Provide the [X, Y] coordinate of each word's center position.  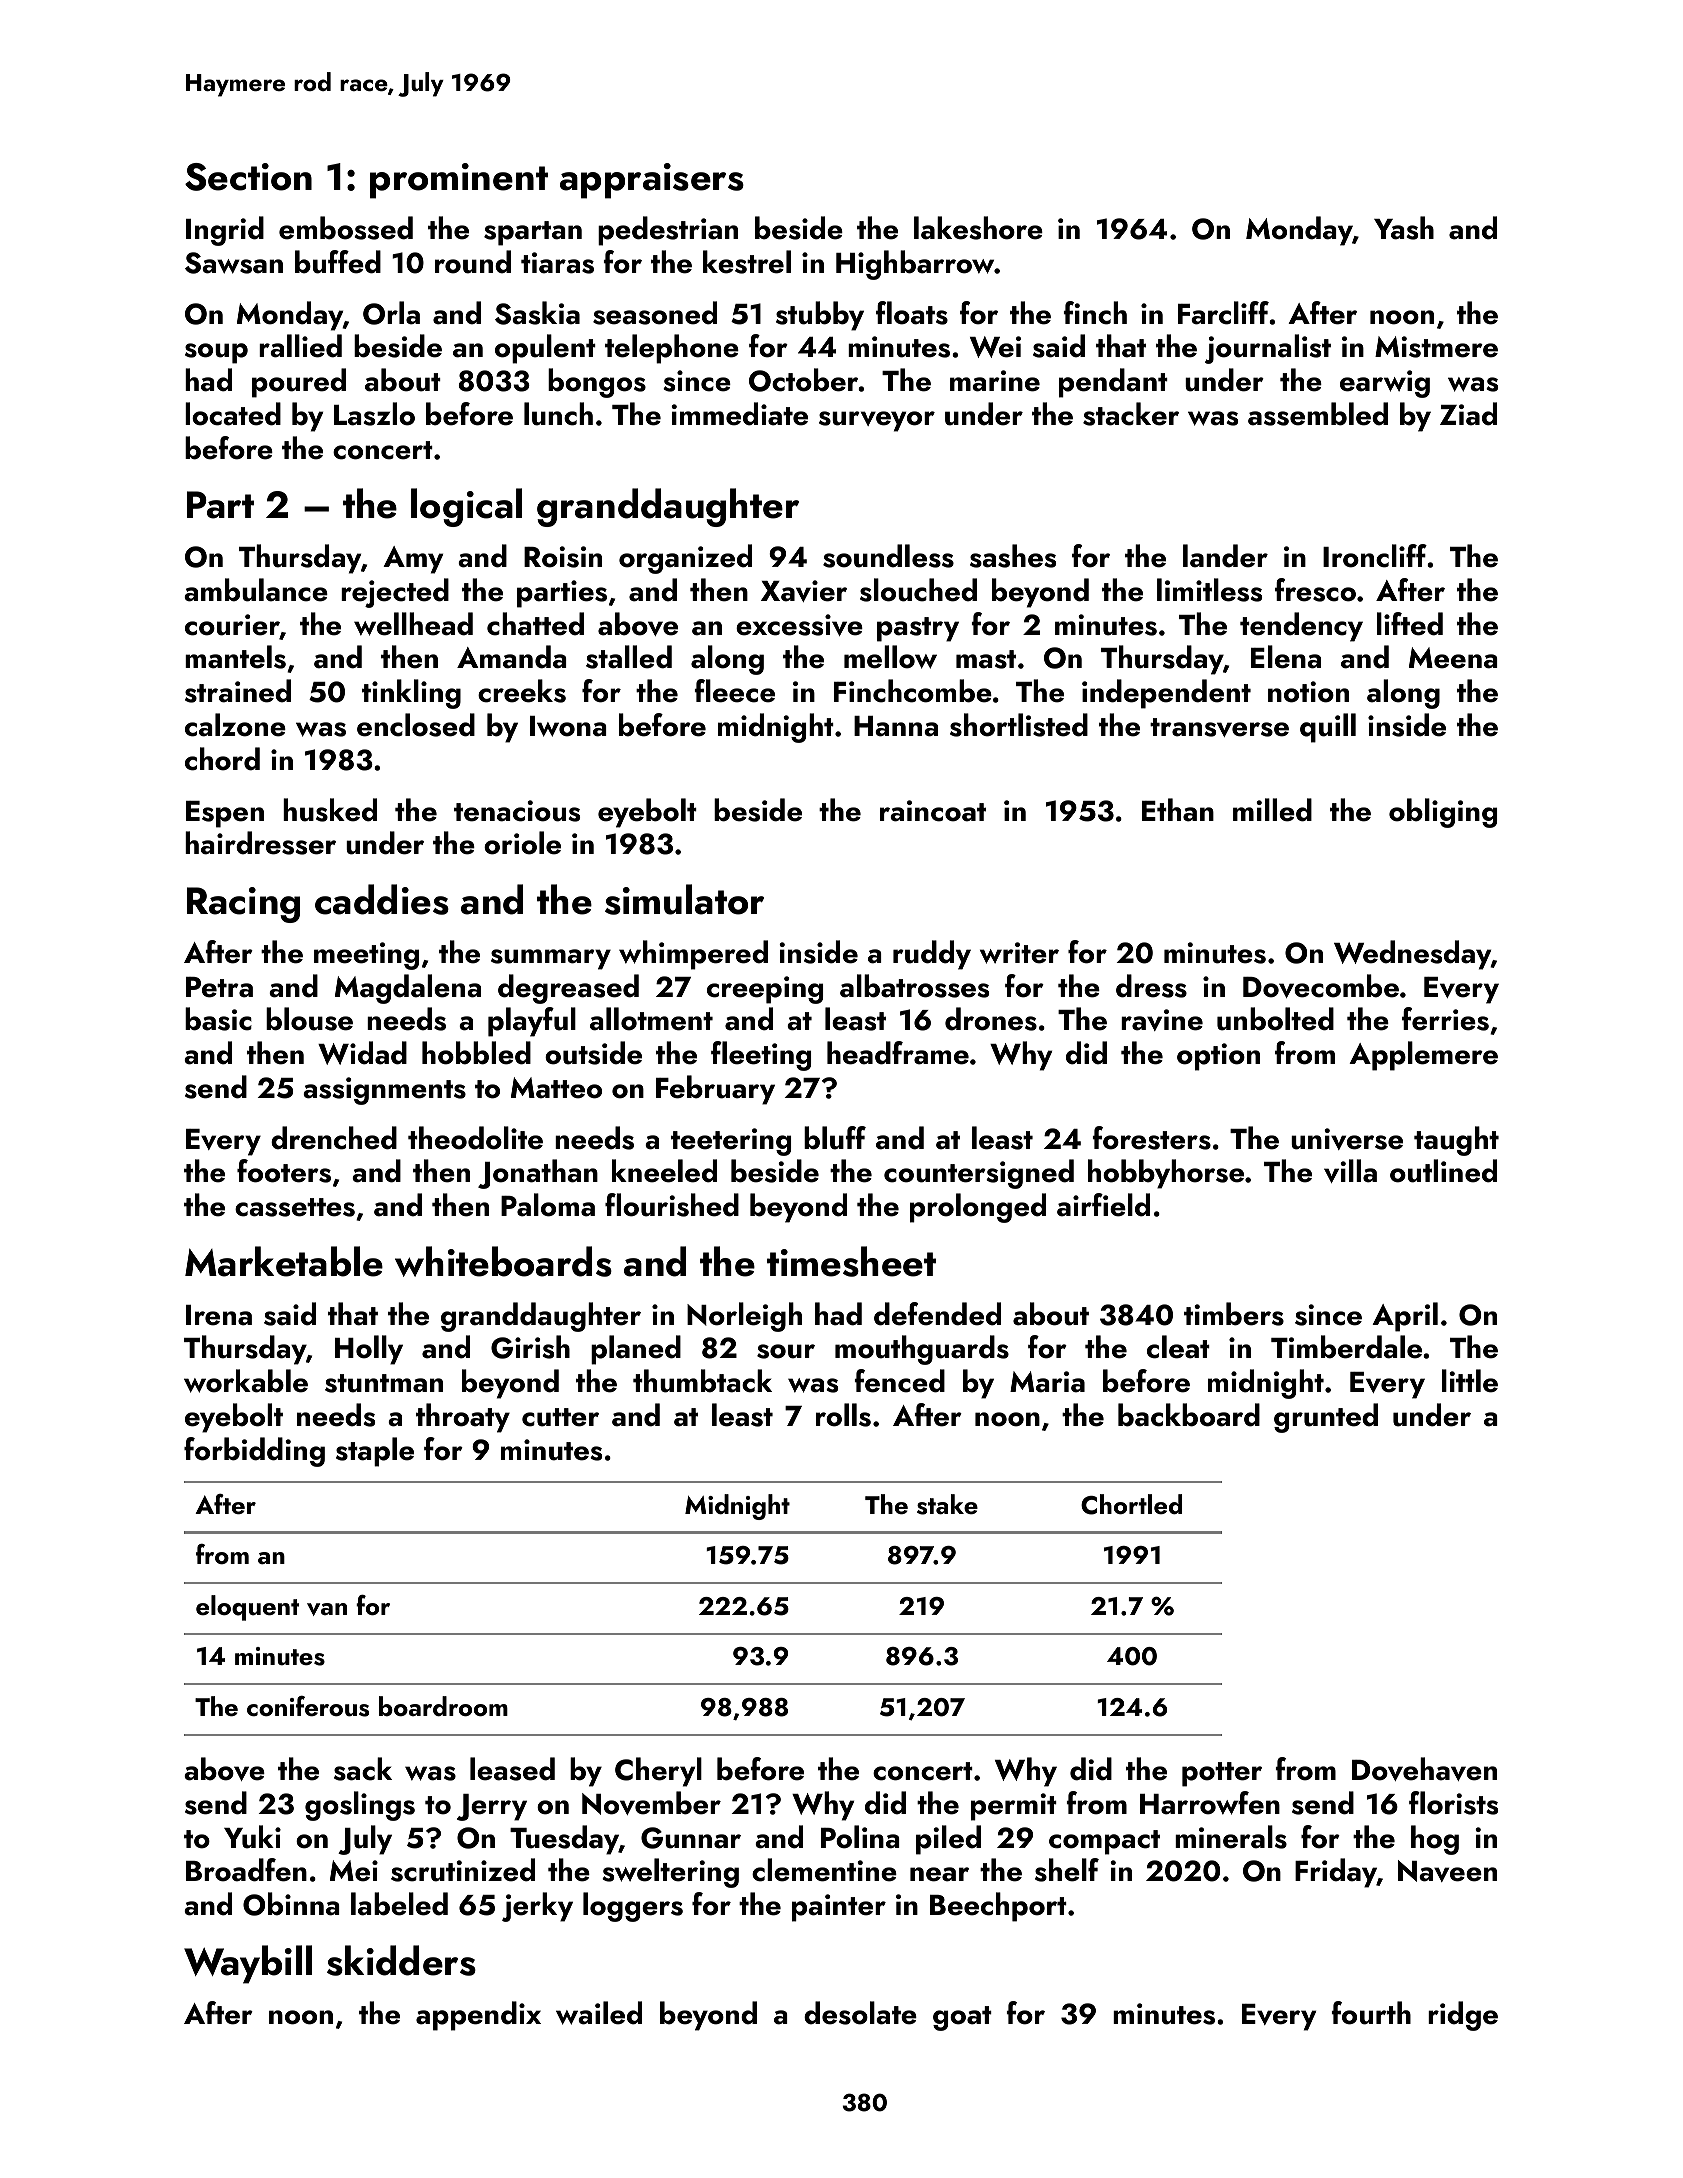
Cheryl [658, 1772]
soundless [888, 556]
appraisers [652, 181]
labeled [399, 1904]
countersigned [979, 1174]
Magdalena [408, 989]
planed [636, 1350]
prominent [459, 181]
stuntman [384, 1383]
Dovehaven [1424, 1769]
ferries [1445, 1019]
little [1470, 1381]
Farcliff [1223, 313]
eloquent [247, 1608]
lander [1225, 556]
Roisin [563, 557]
